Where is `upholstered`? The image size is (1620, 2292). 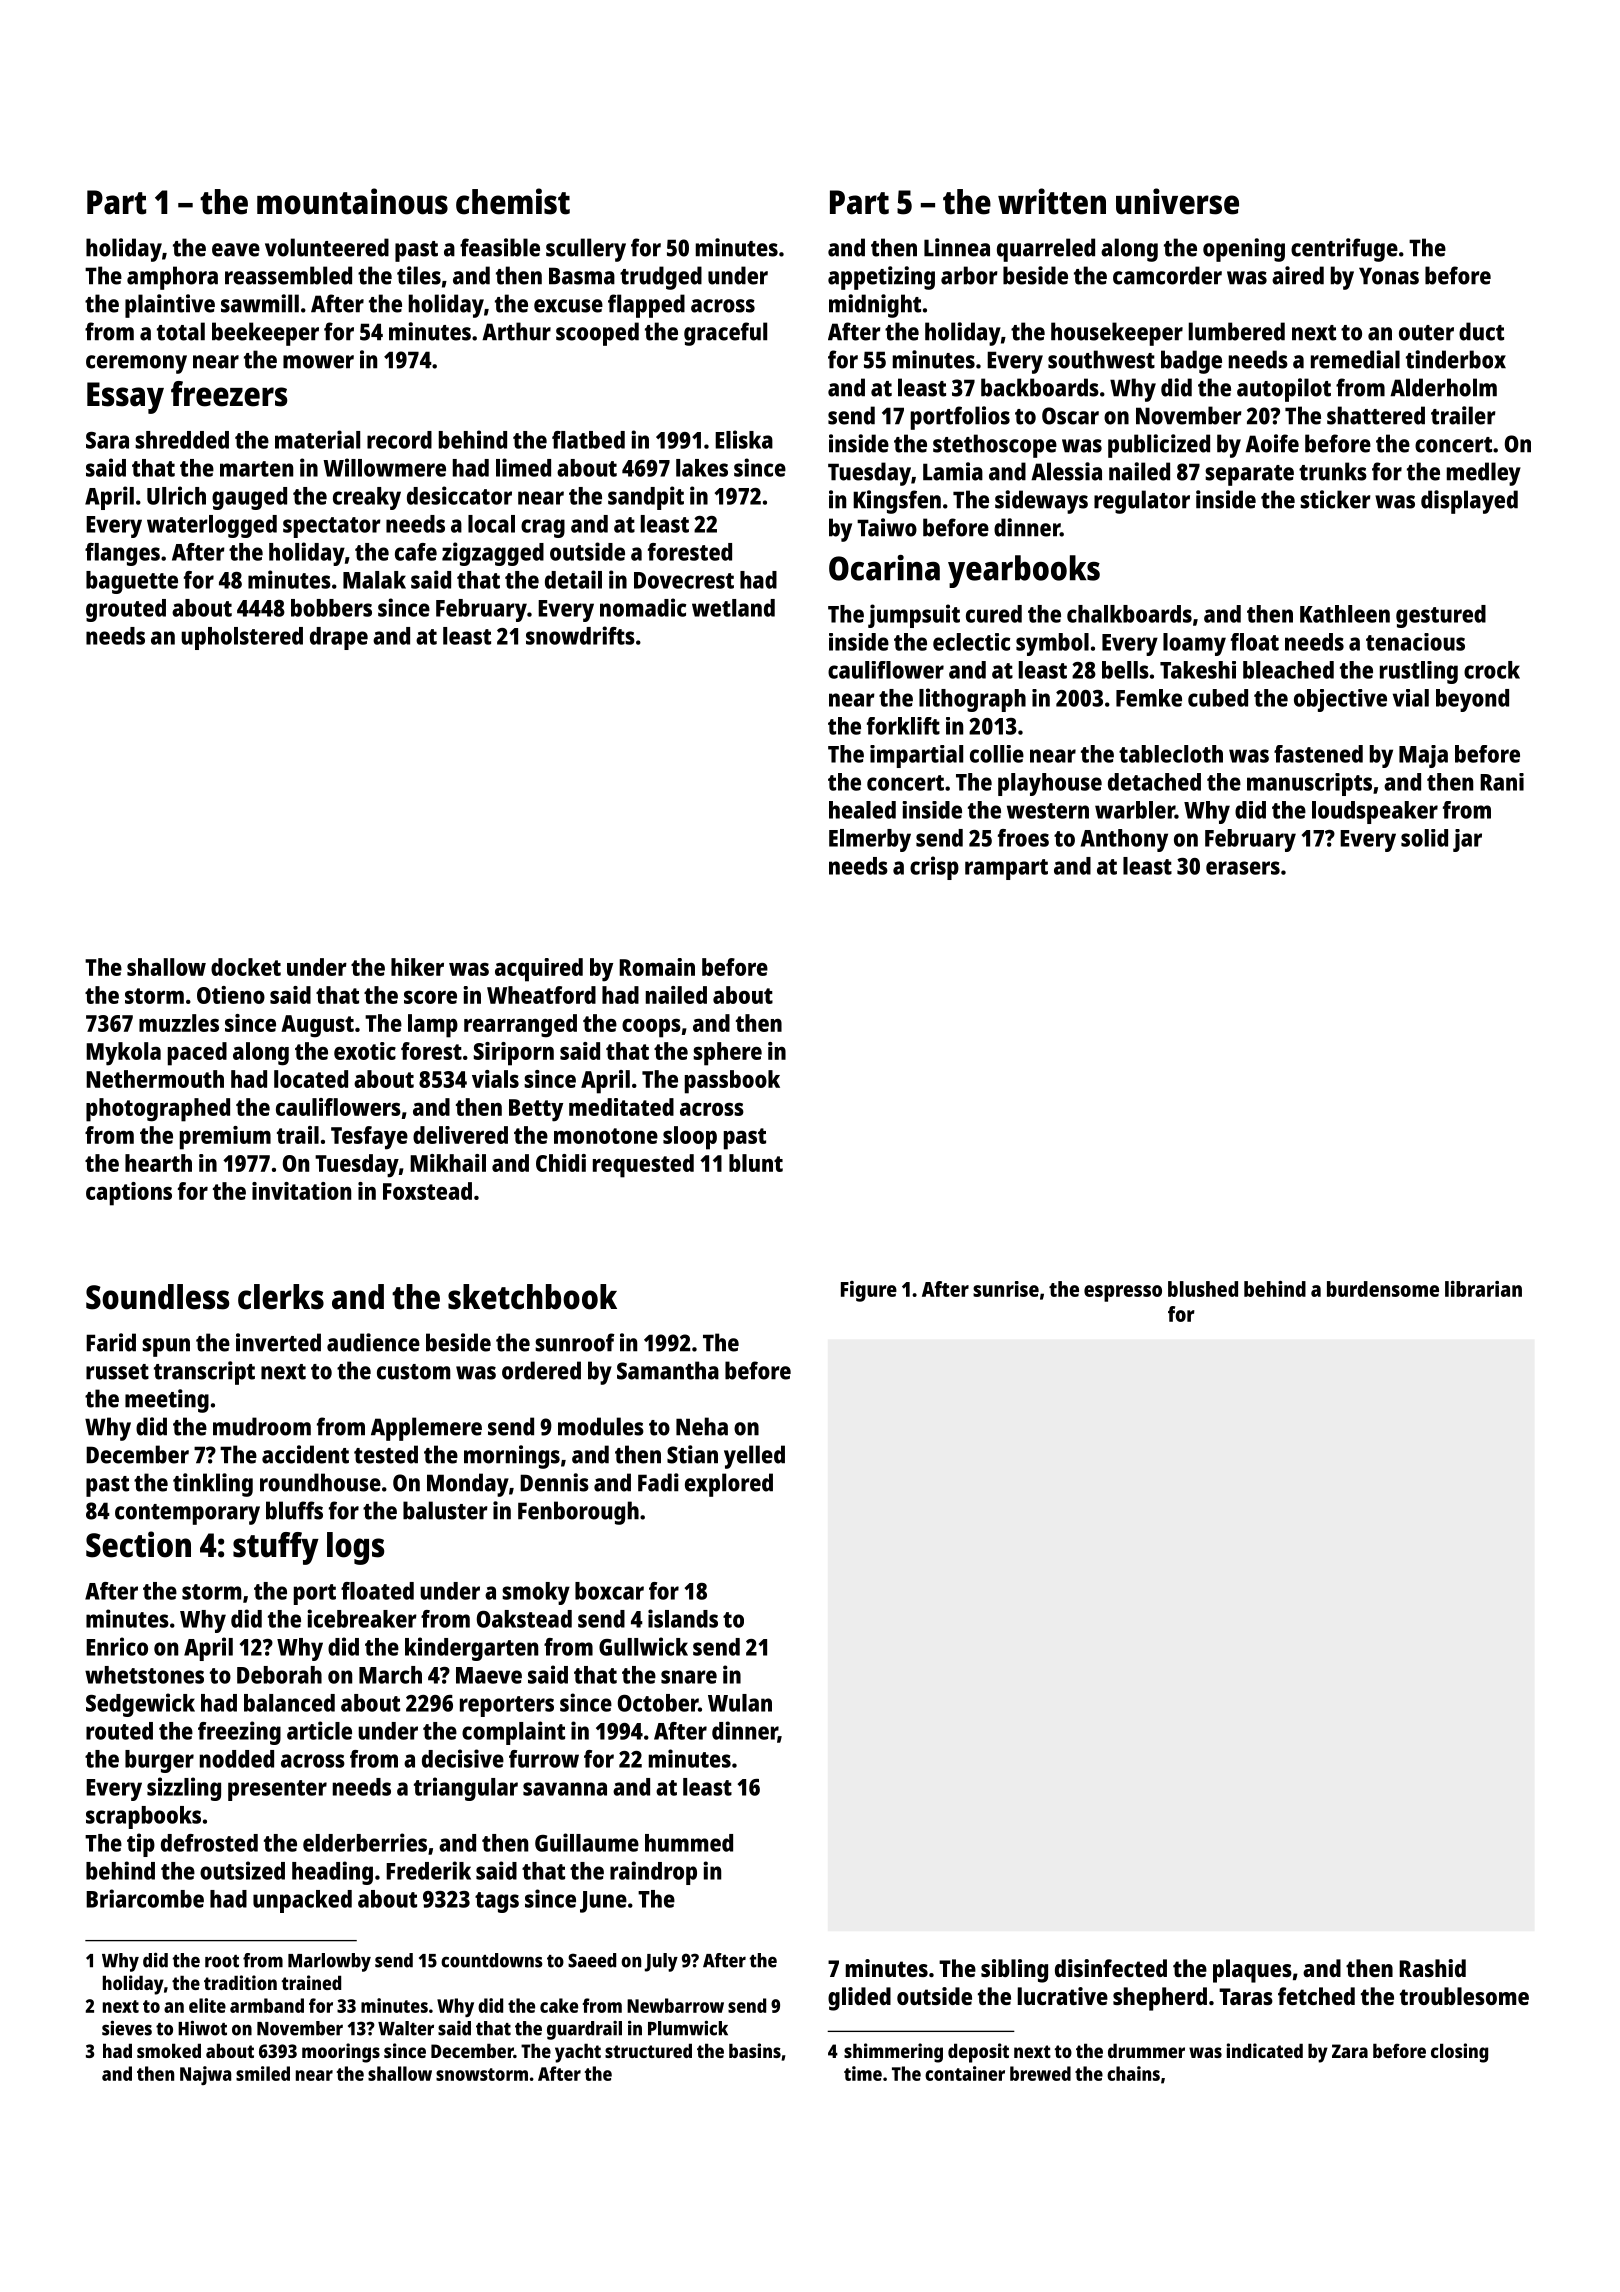 upholstered is located at coordinates (242, 638).
